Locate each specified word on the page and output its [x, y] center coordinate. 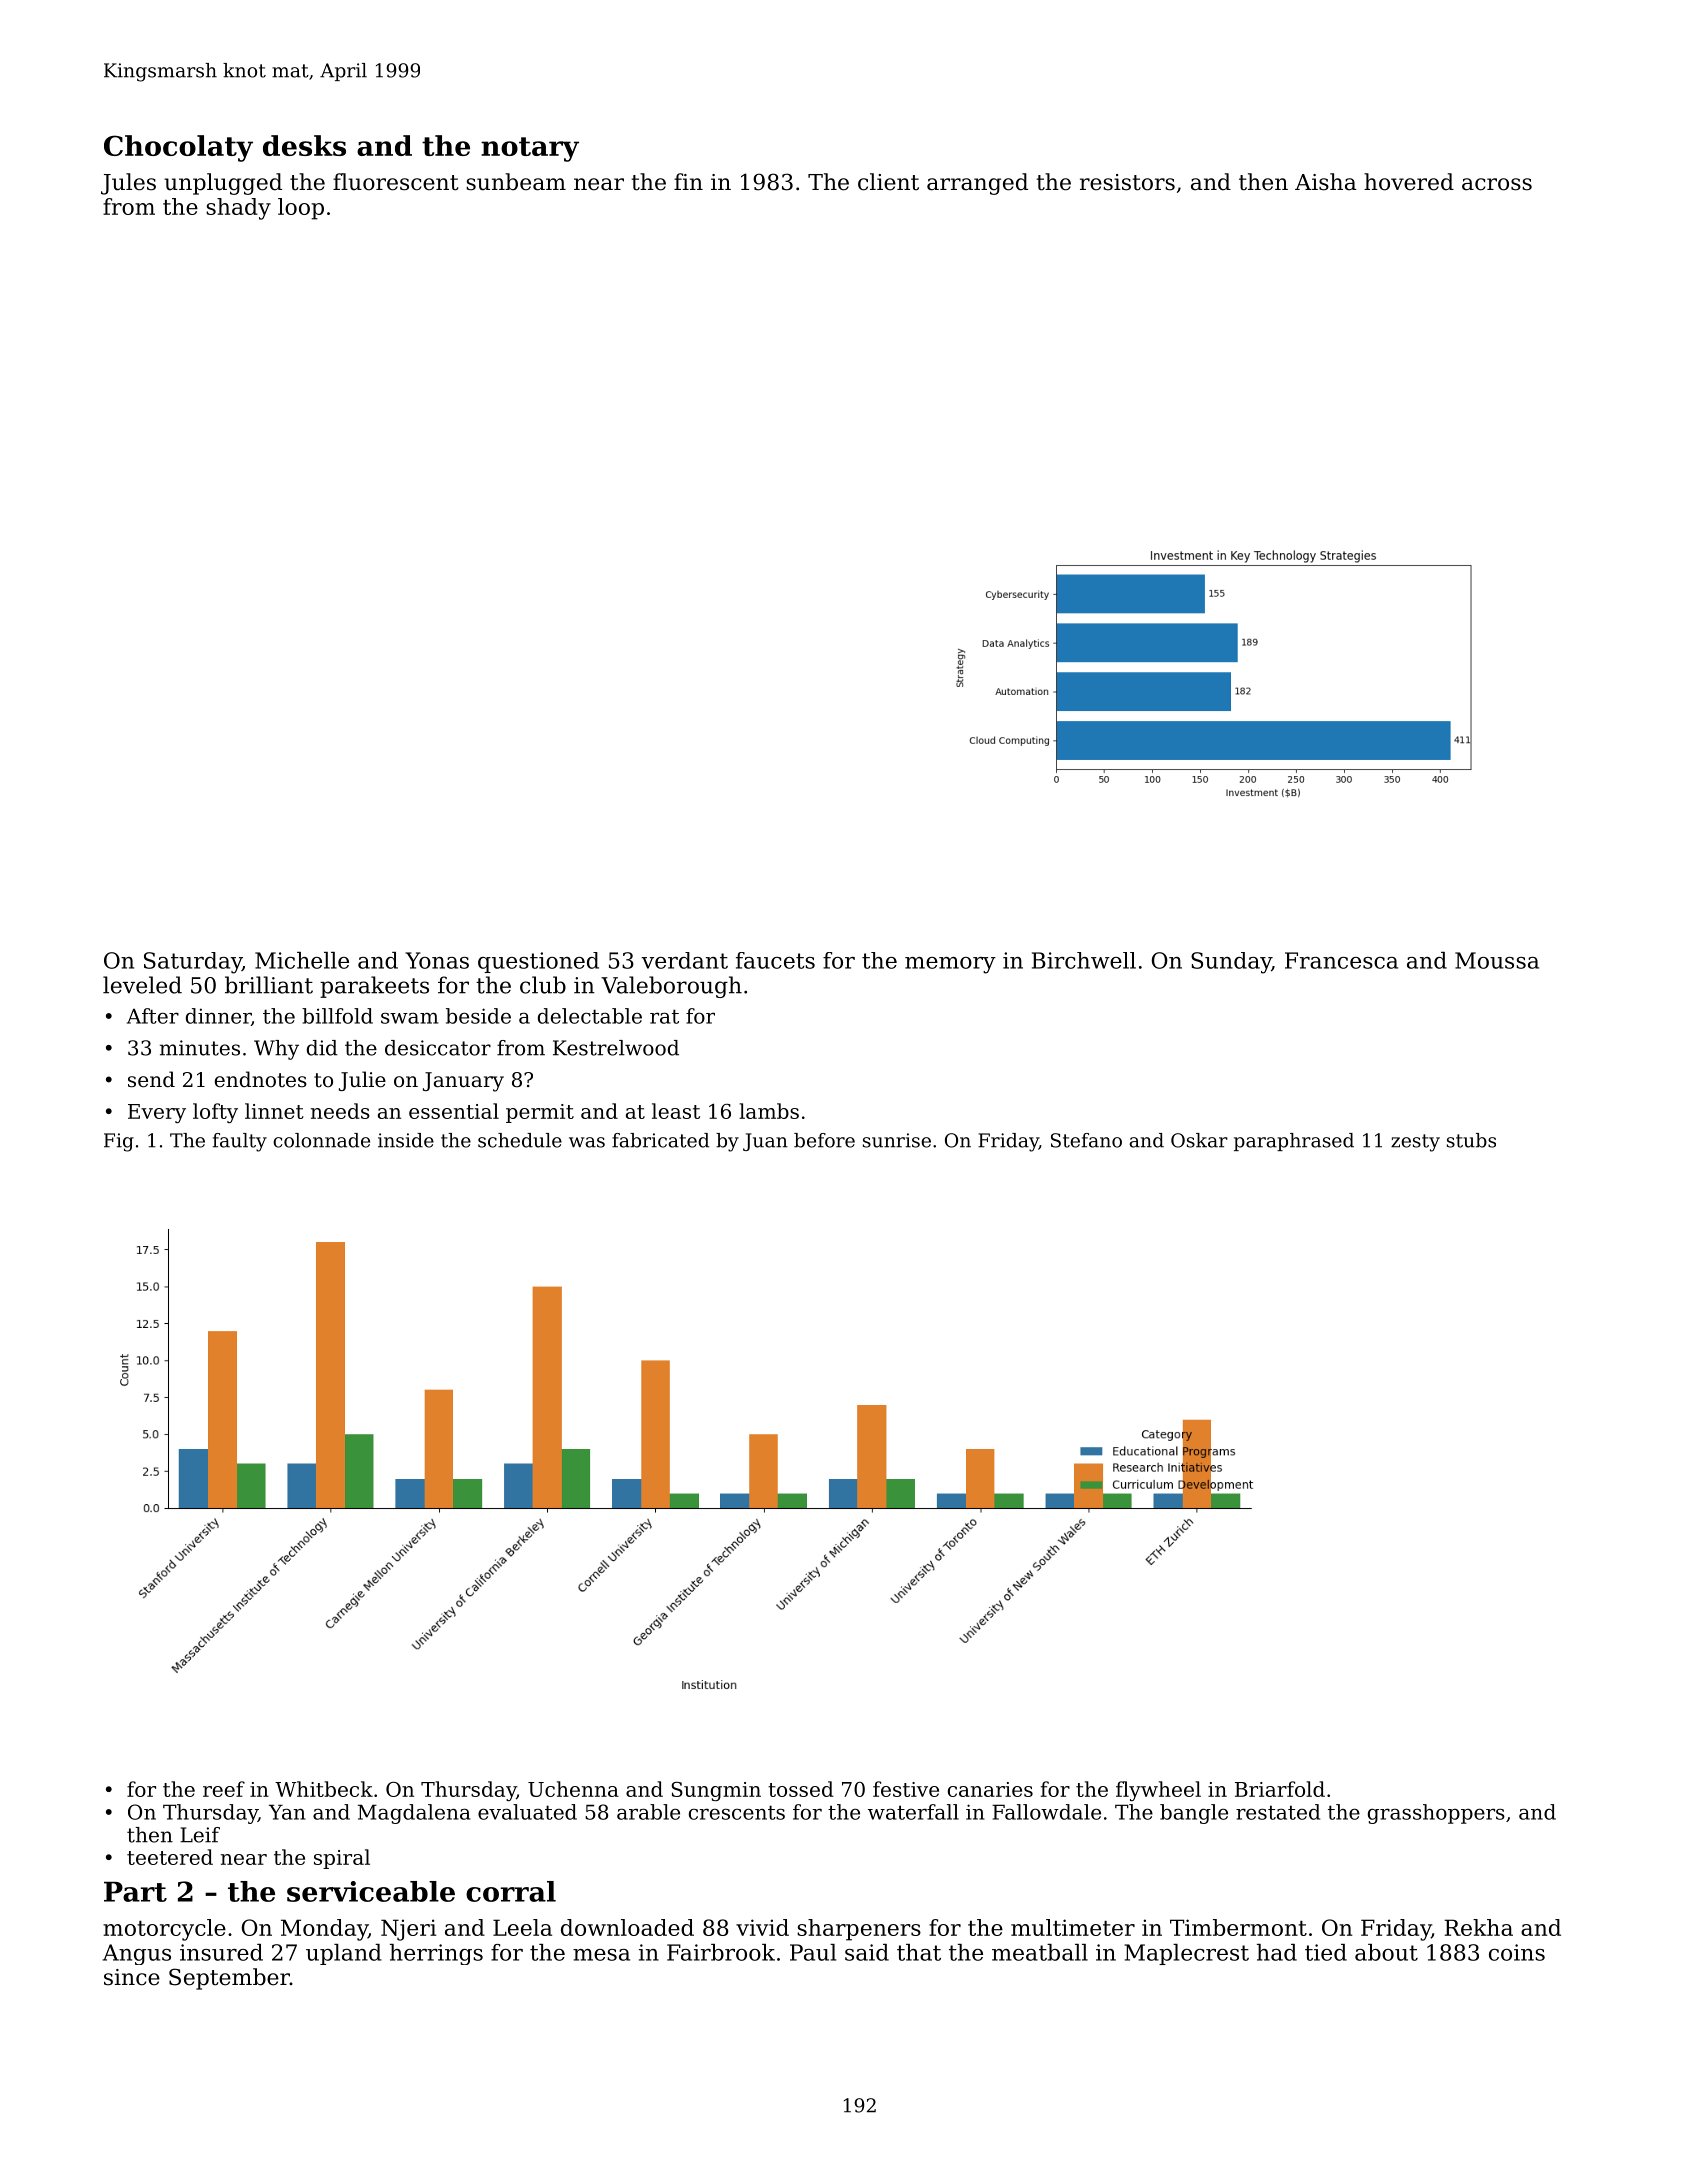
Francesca [1341, 960]
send [151, 1079]
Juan [765, 1142]
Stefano [1086, 1140]
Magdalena [414, 1814]
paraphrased [1294, 1142]
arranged [977, 184]
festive [906, 1789]
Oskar [1199, 1140]
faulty [240, 1142]
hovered [1409, 182]
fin [688, 181]
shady [238, 209]
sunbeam [516, 182]
